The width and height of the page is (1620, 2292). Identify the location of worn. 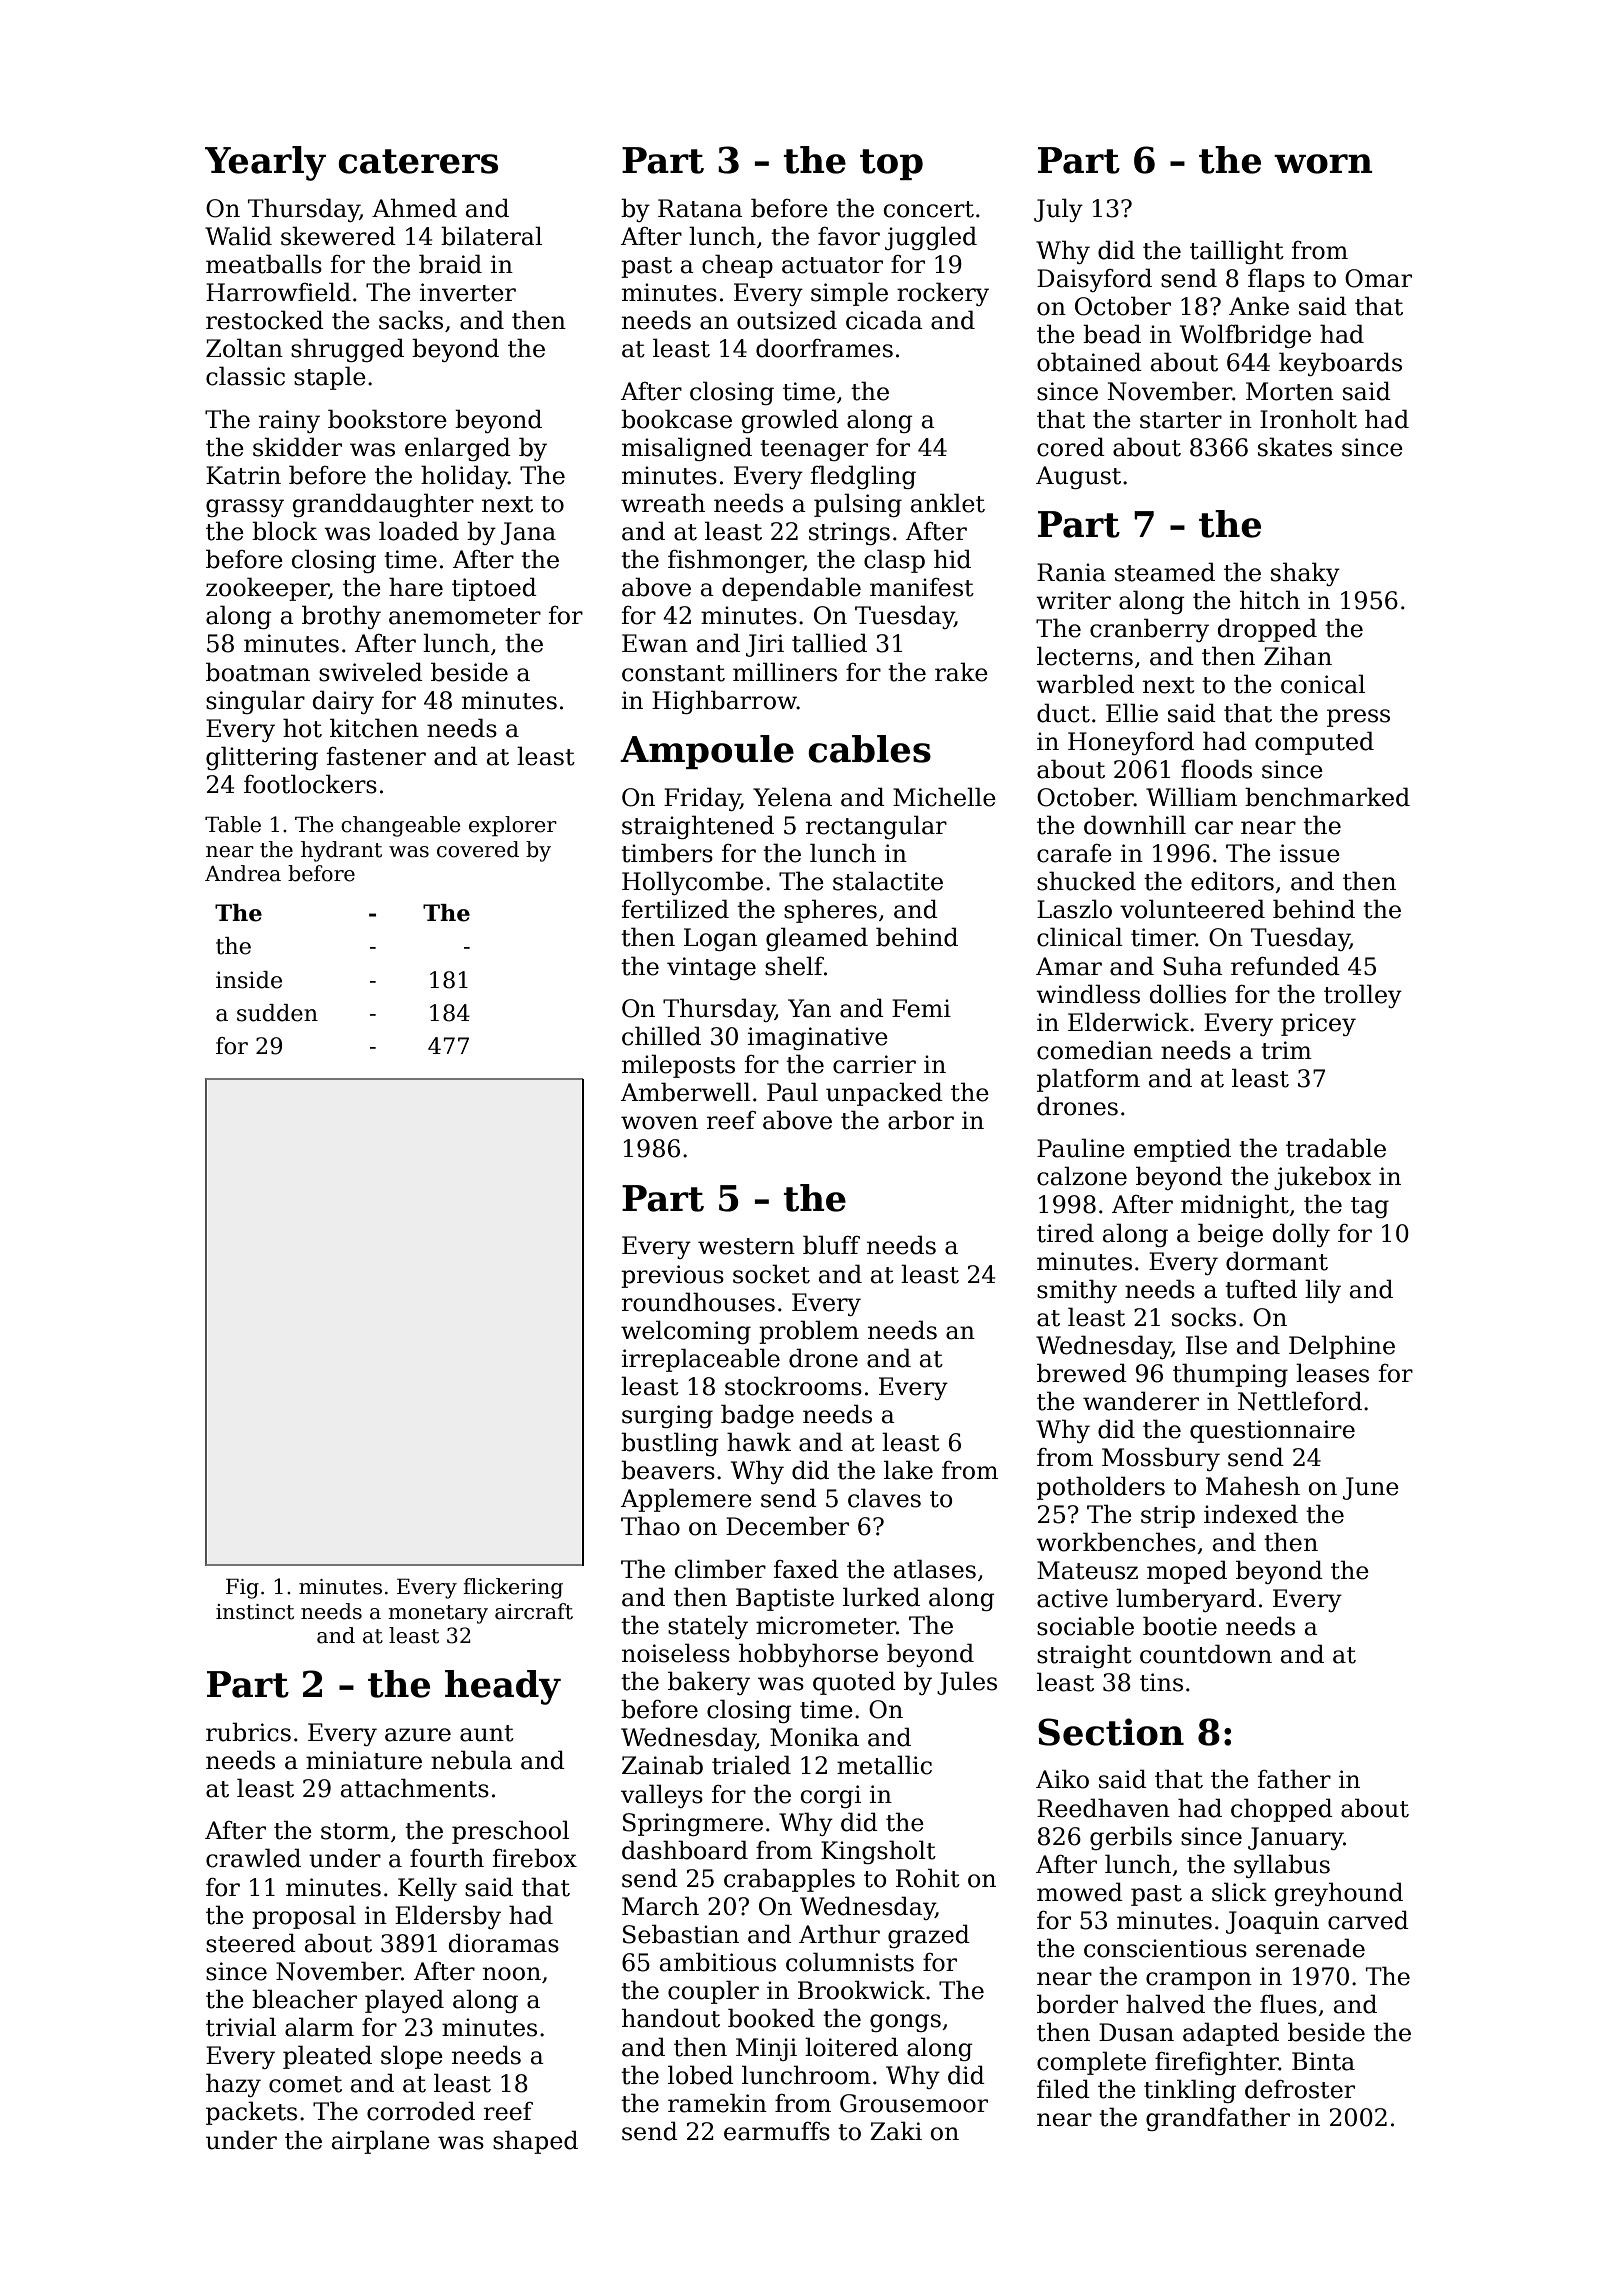
(1323, 164).
